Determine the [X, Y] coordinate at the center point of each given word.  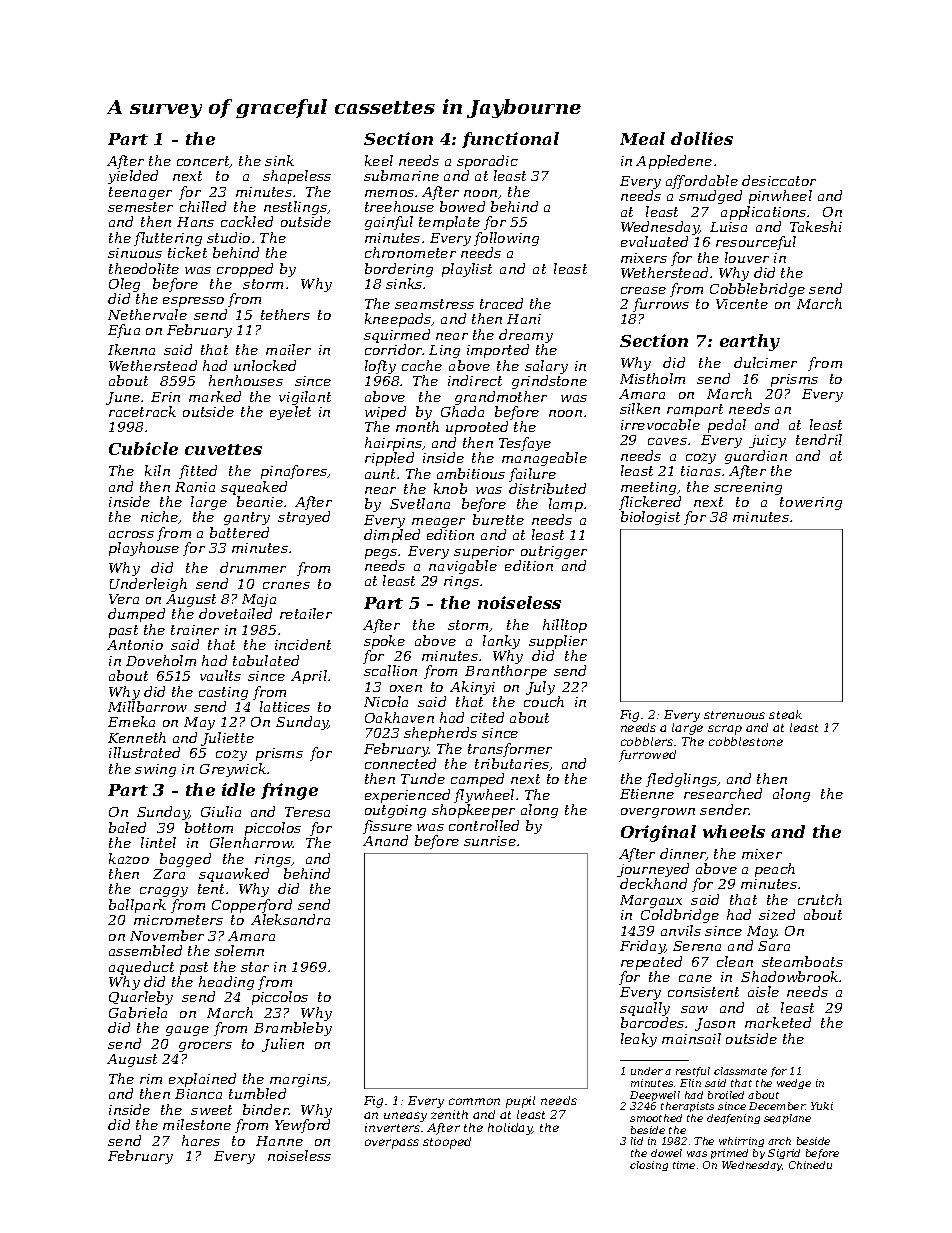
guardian [756, 457]
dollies [702, 138]
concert [203, 162]
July [540, 688]
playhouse [144, 549]
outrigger [554, 552]
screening [748, 488]
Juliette [227, 739]
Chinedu [810, 1165]
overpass [392, 1144]
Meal [642, 138]
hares [201, 1140]
